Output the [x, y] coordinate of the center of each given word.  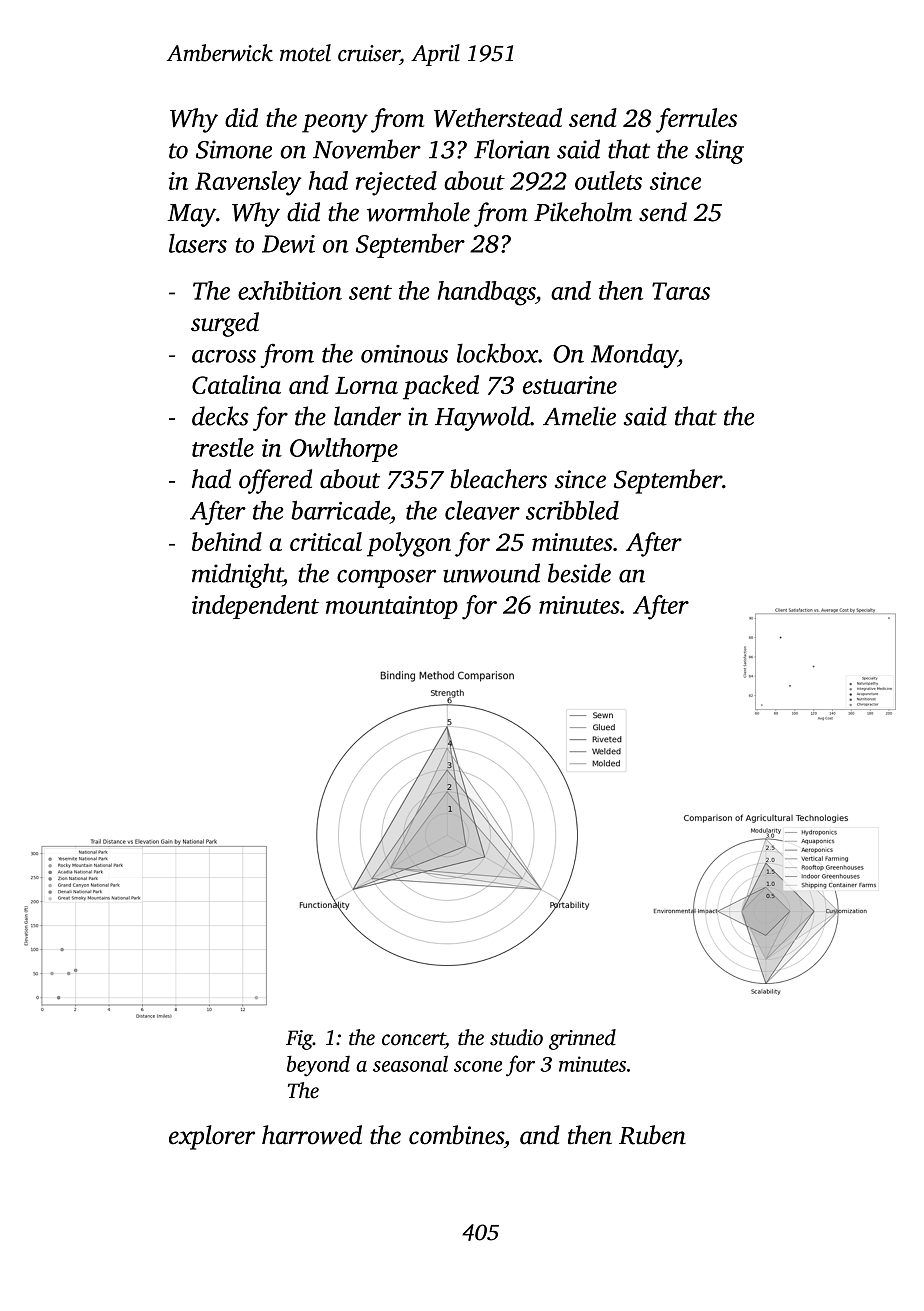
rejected [396, 183]
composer [386, 578]
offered [275, 481]
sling [719, 151]
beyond [318, 1066]
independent [255, 607]
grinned [582, 1039]
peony [335, 123]
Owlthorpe [344, 450]
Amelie [579, 416]
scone [478, 1066]
